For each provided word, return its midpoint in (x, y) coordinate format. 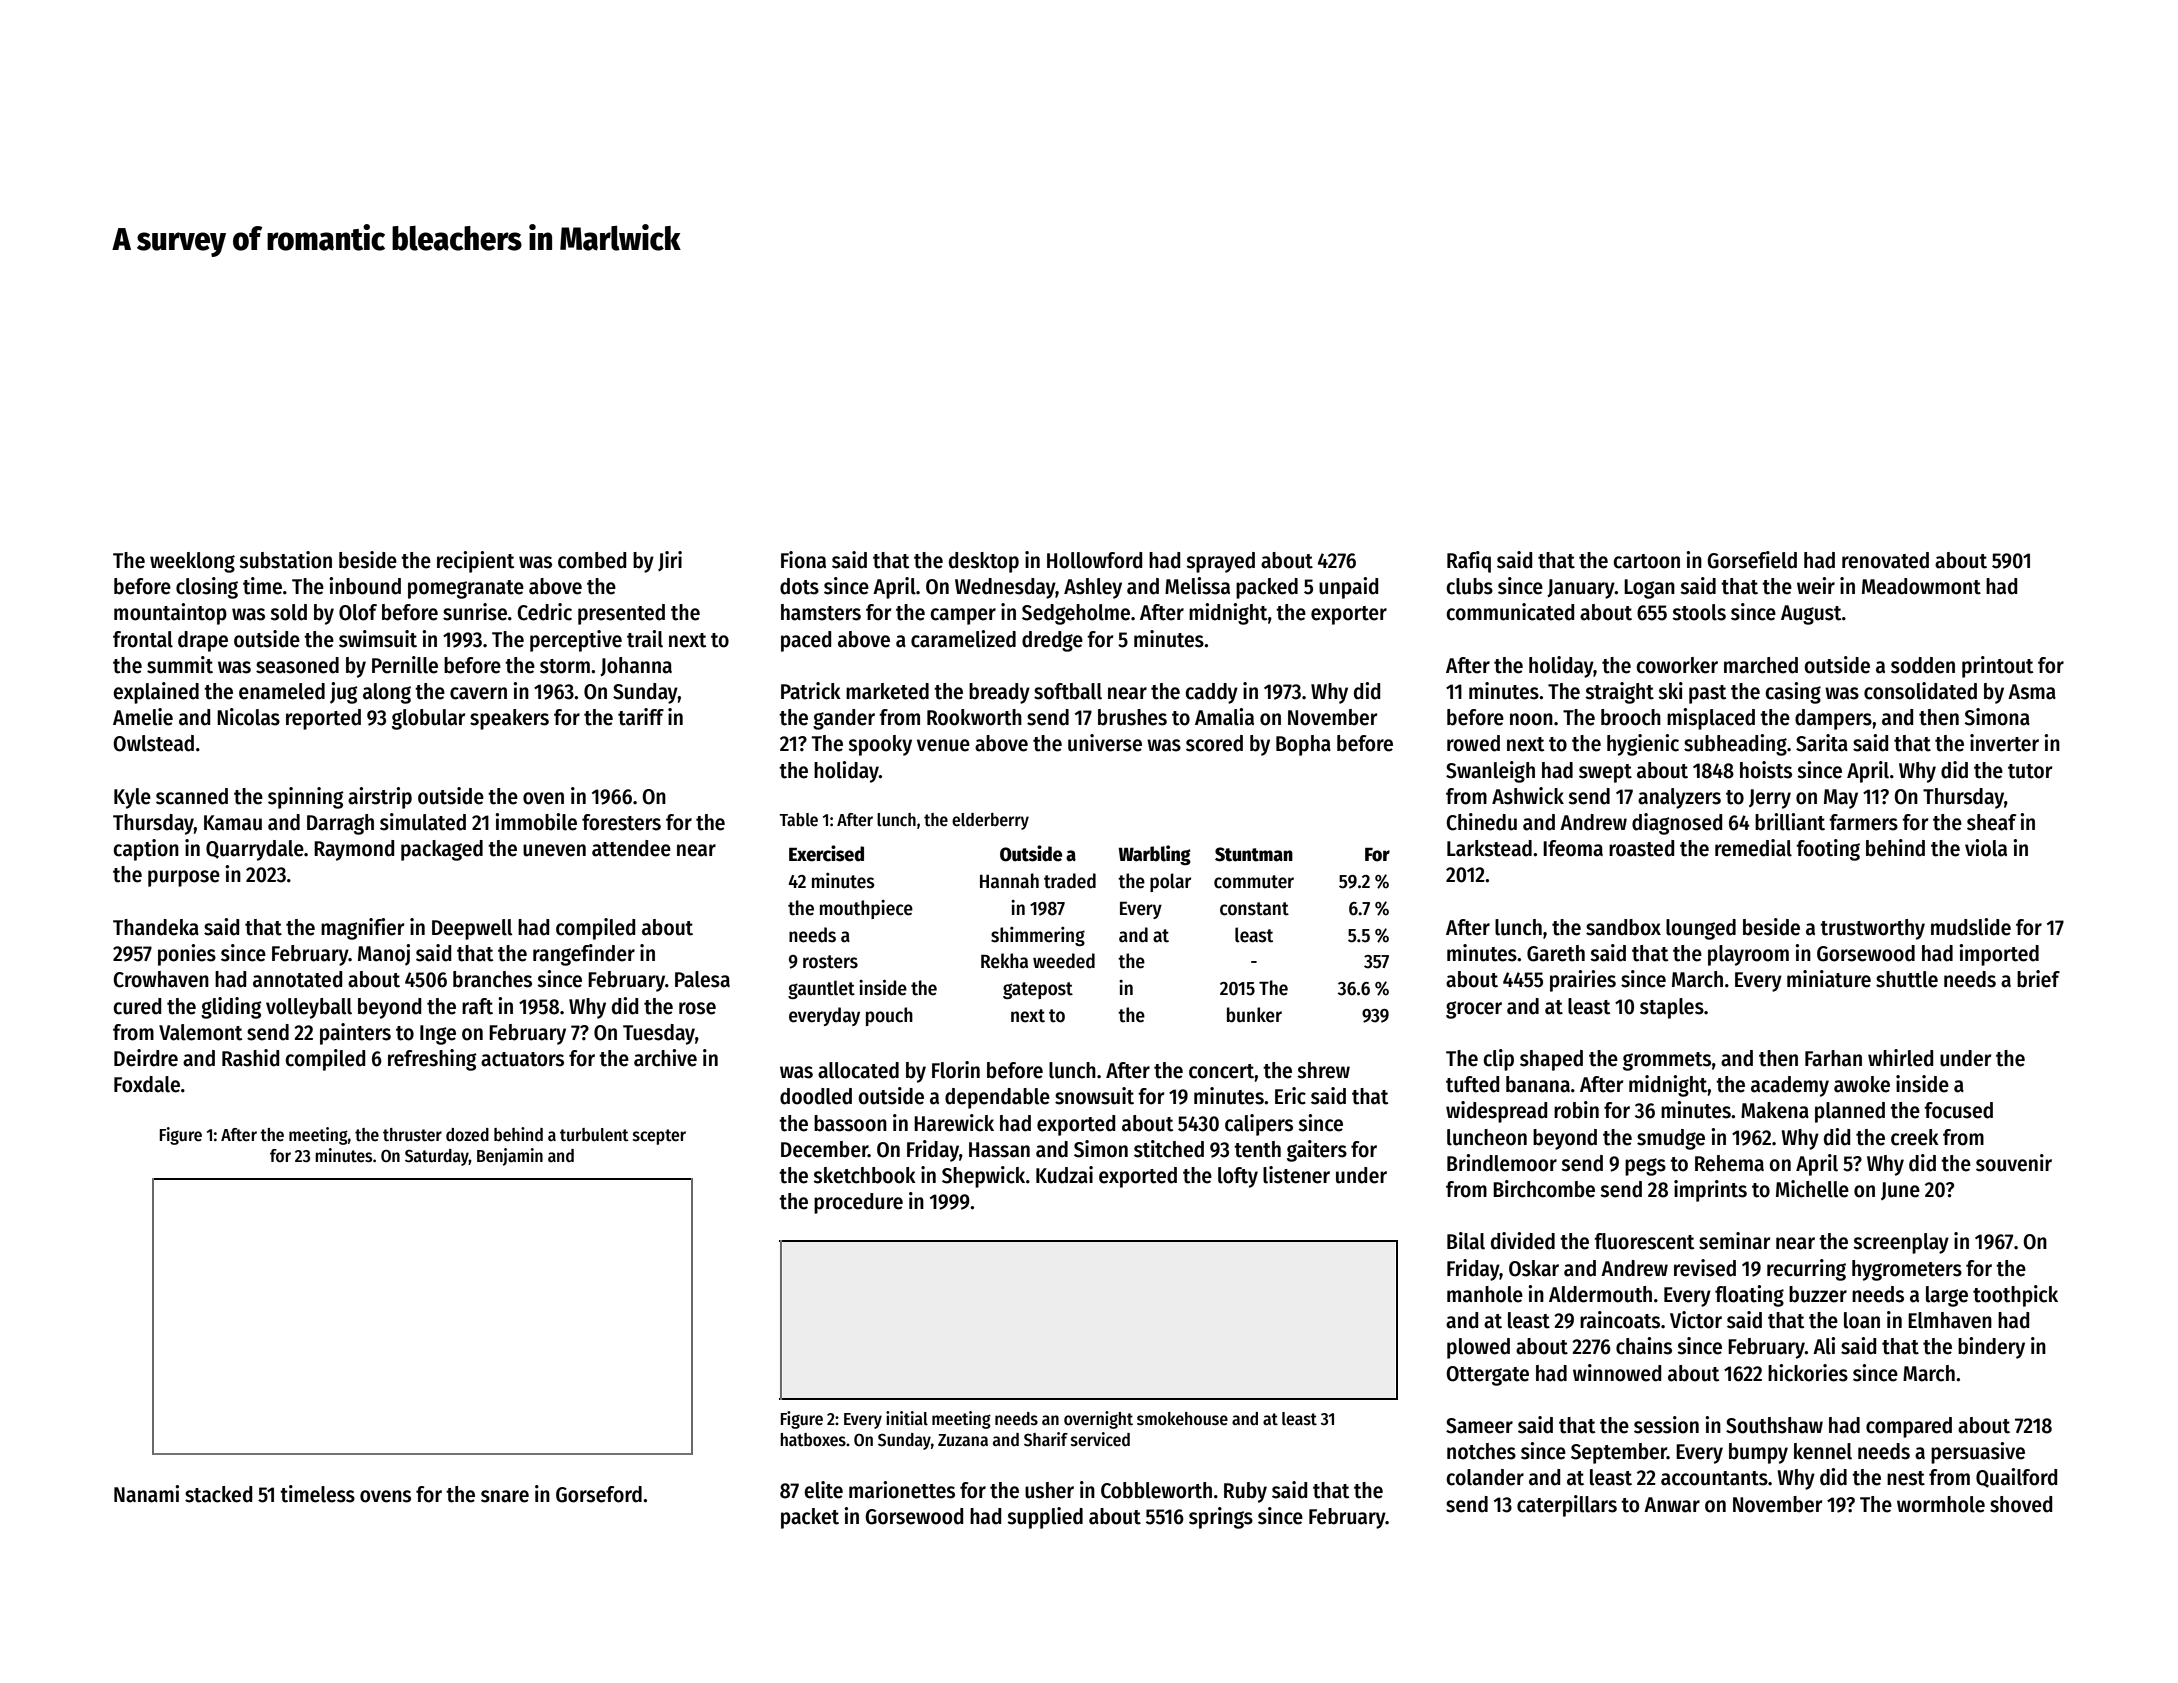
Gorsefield (1752, 560)
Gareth (1556, 953)
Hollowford (1094, 560)
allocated (858, 1070)
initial (907, 1418)
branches (492, 979)
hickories (1808, 1373)
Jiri (670, 561)
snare (505, 1496)
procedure (858, 1203)
